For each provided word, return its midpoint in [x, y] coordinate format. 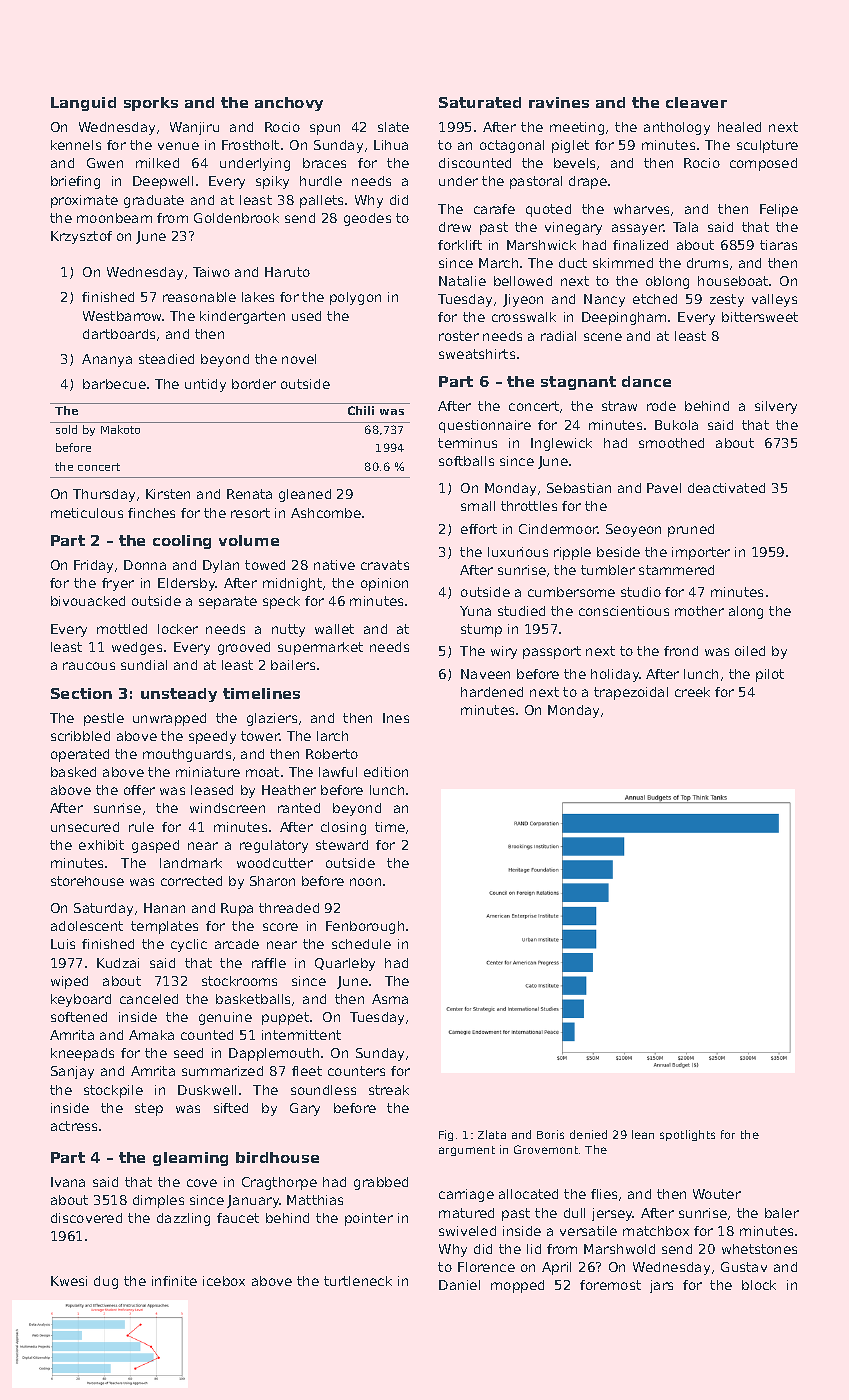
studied [521, 611]
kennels [76, 145]
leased [212, 790]
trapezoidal [631, 693]
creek [692, 692]
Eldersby [187, 584]
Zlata [492, 1134]
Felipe [779, 210]
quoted [548, 210]
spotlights [687, 1135]
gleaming [190, 1159]
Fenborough [365, 927]
